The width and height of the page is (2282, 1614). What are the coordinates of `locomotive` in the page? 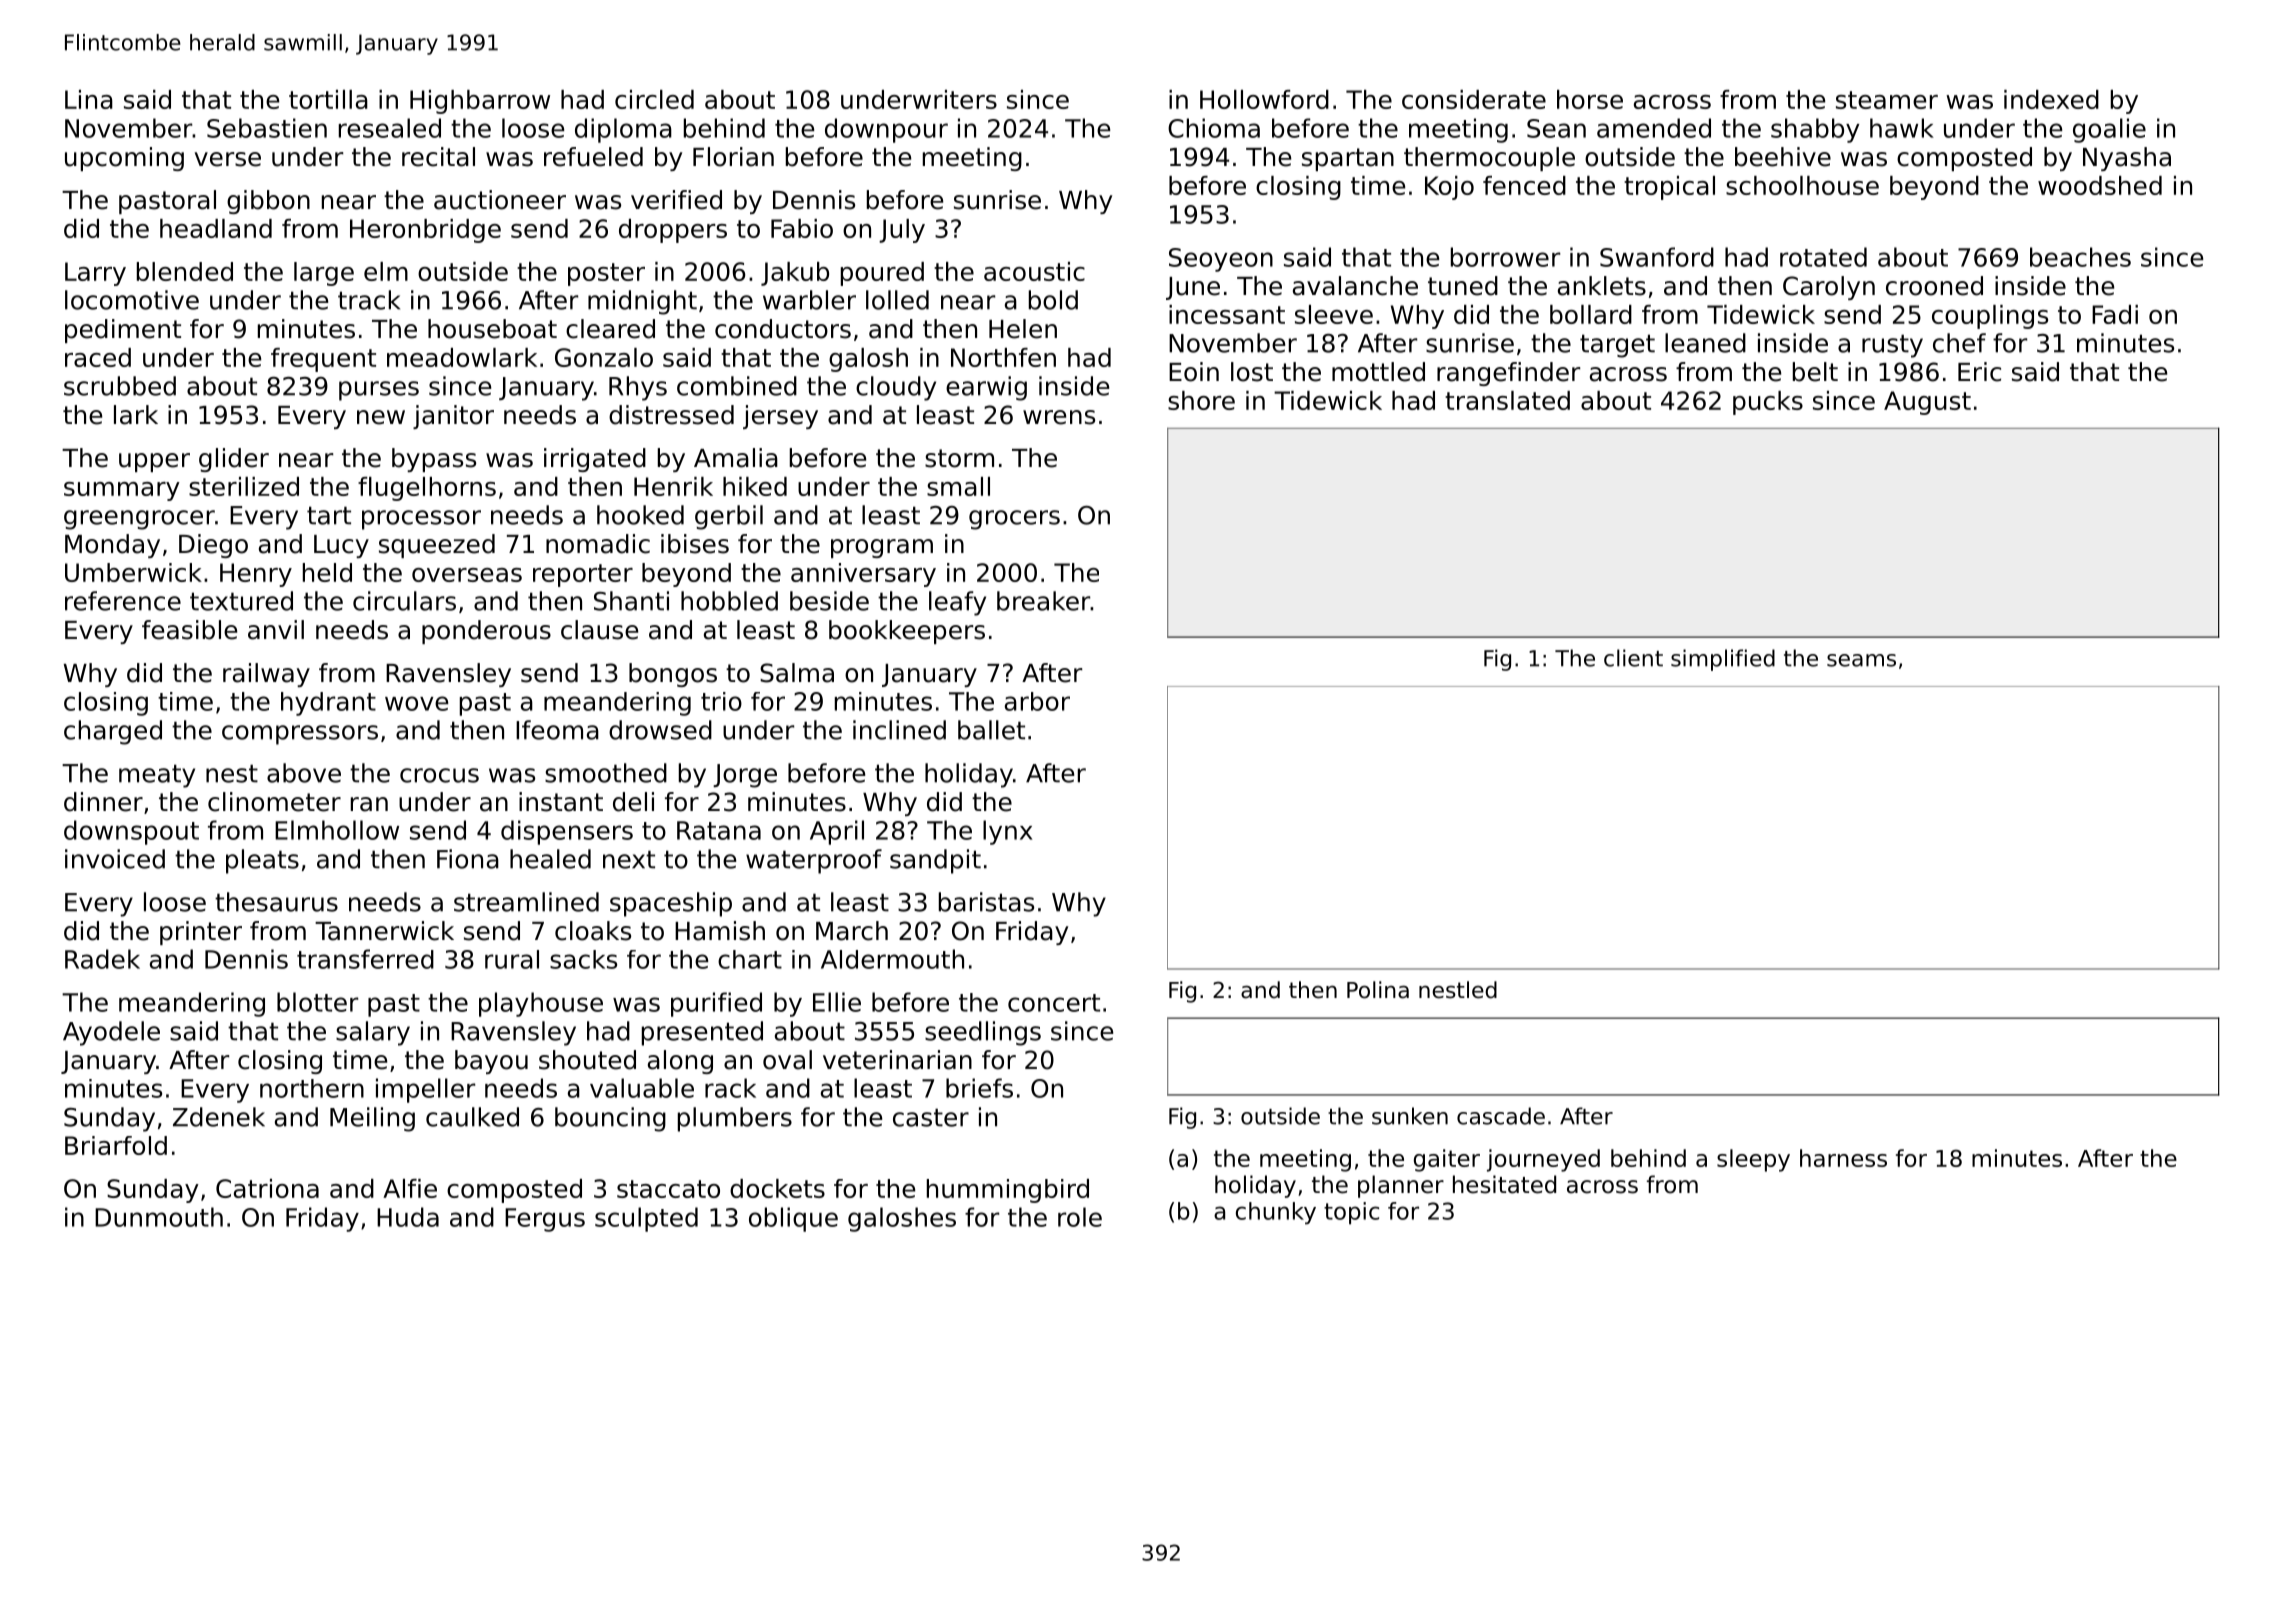 It's located at (132, 300).
